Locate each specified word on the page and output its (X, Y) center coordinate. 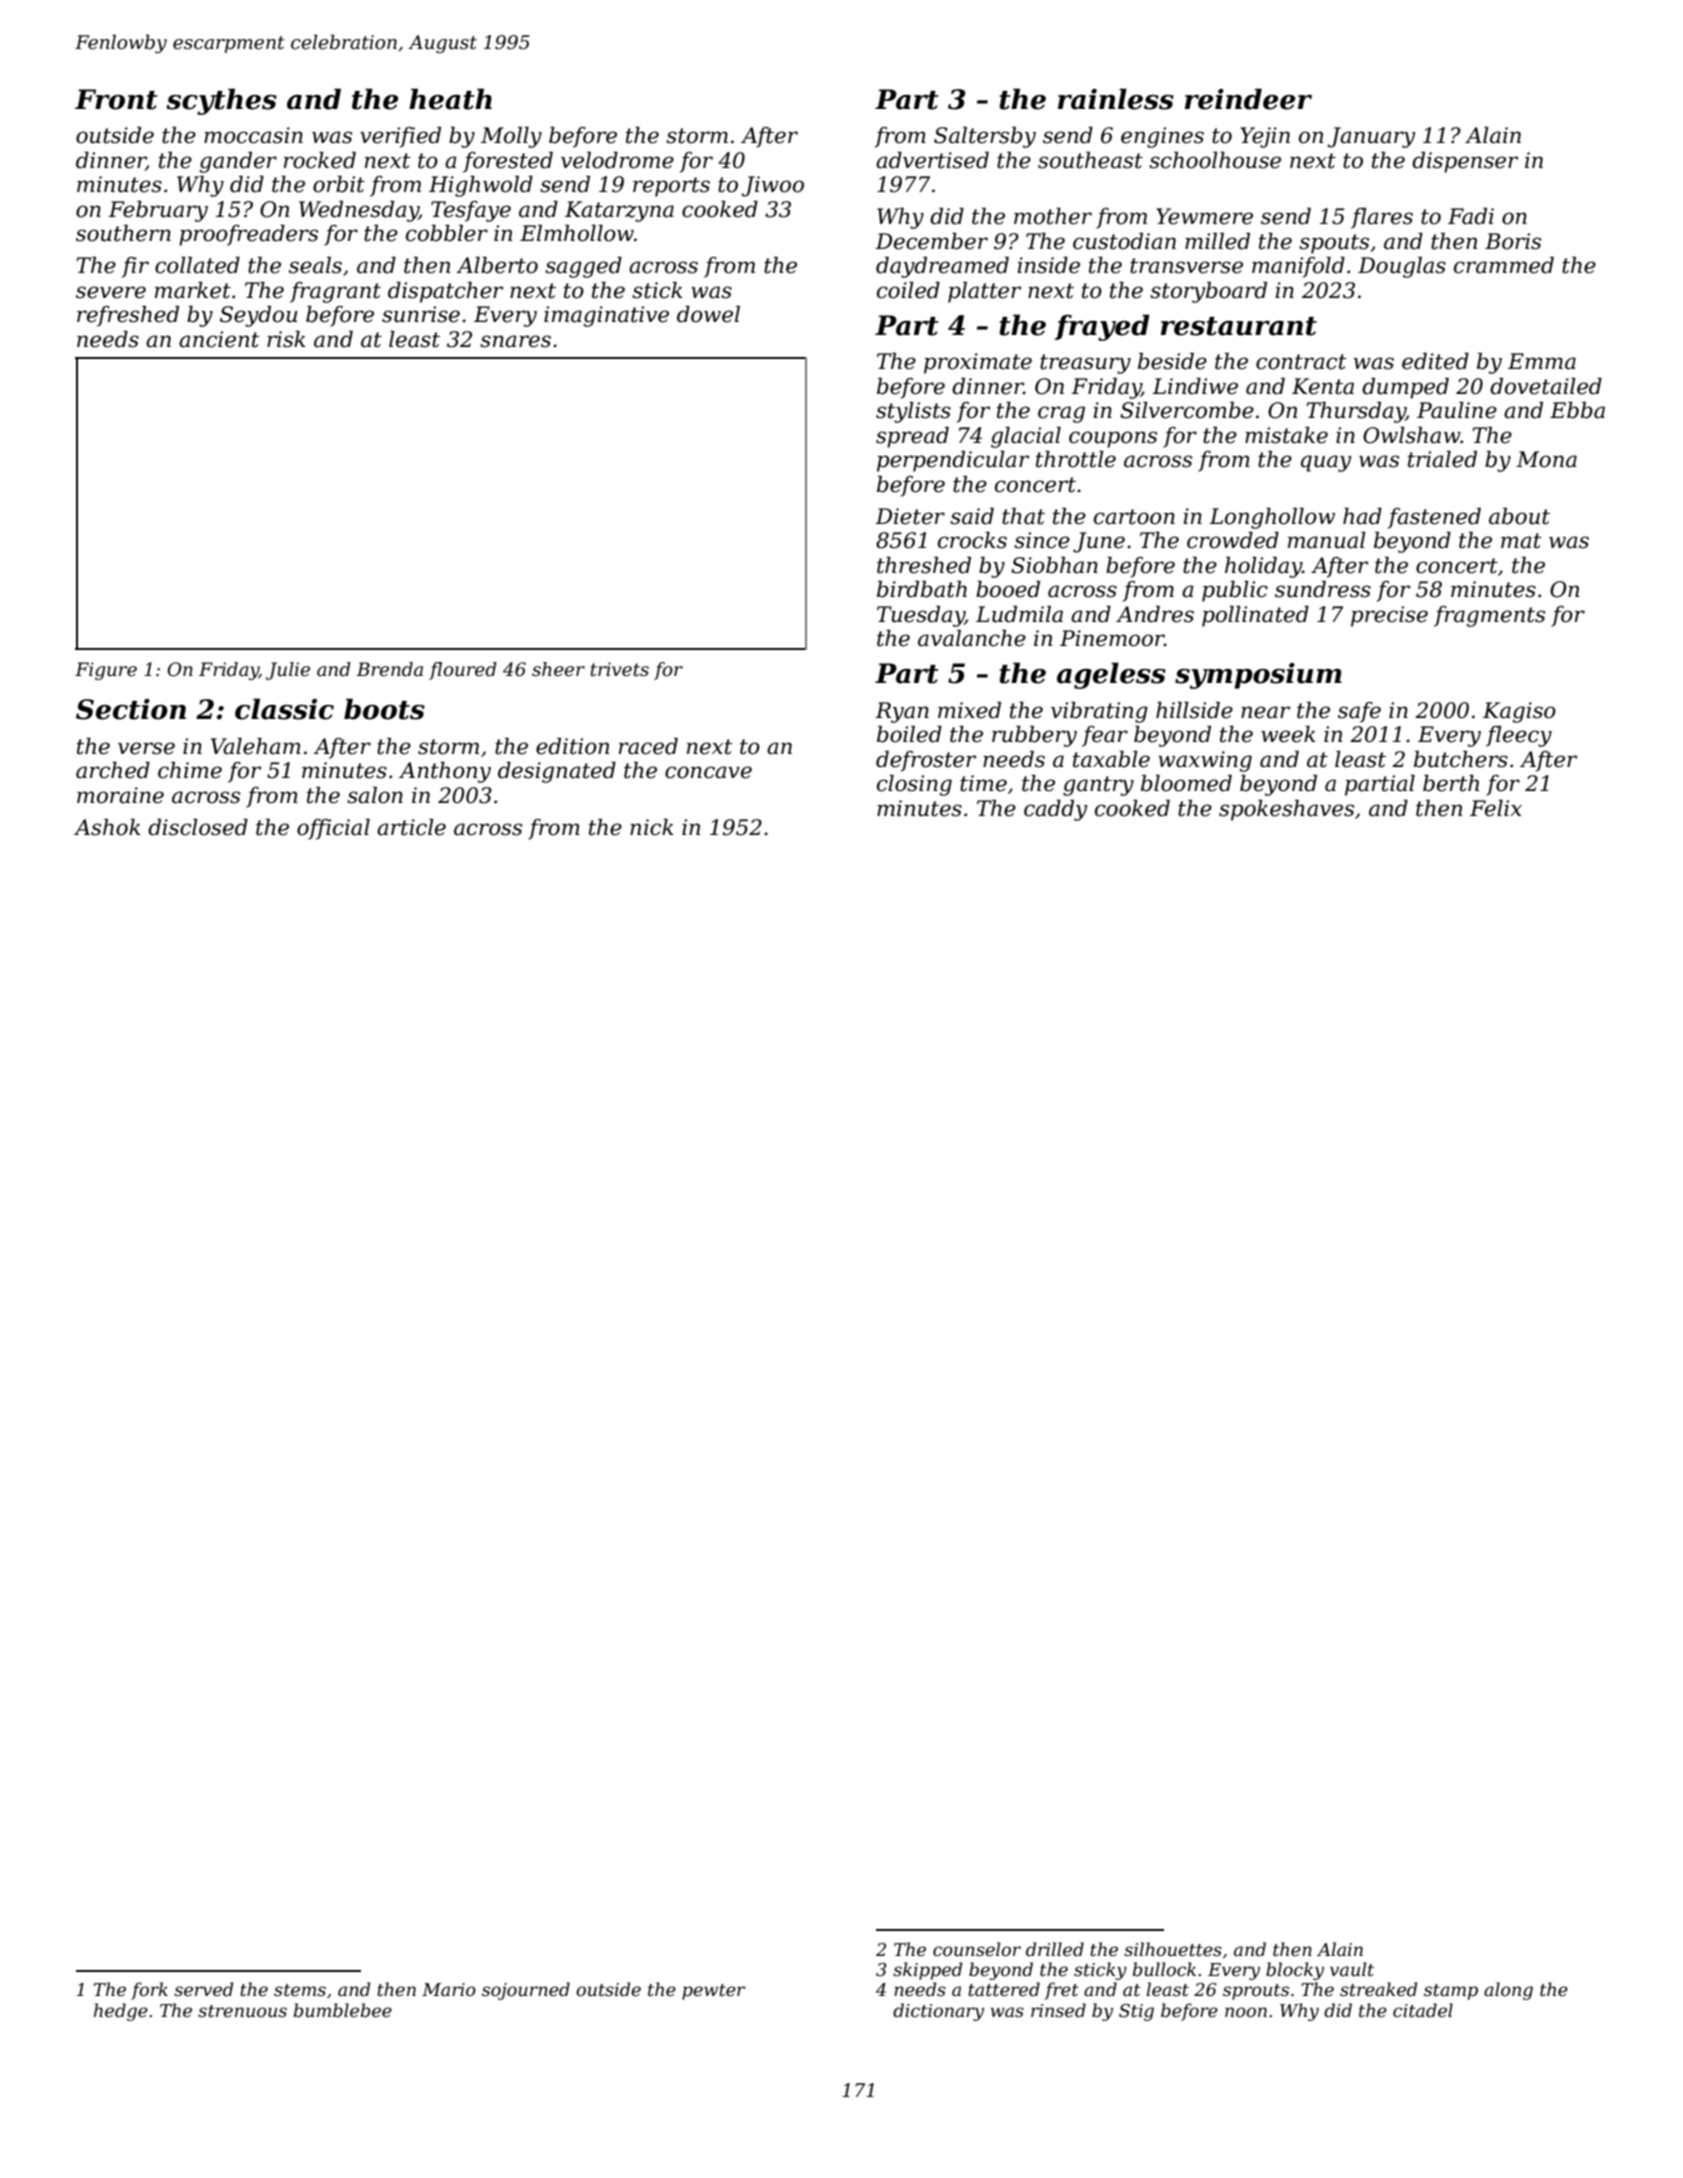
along (1508, 1991)
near (1265, 712)
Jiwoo (773, 186)
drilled (1055, 1949)
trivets (620, 669)
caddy (1056, 810)
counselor (977, 1949)
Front (116, 99)
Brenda (389, 669)
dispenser (1465, 162)
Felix (1496, 808)
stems (300, 1990)
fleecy (1519, 736)
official (333, 829)
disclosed (198, 827)
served (203, 1989)
